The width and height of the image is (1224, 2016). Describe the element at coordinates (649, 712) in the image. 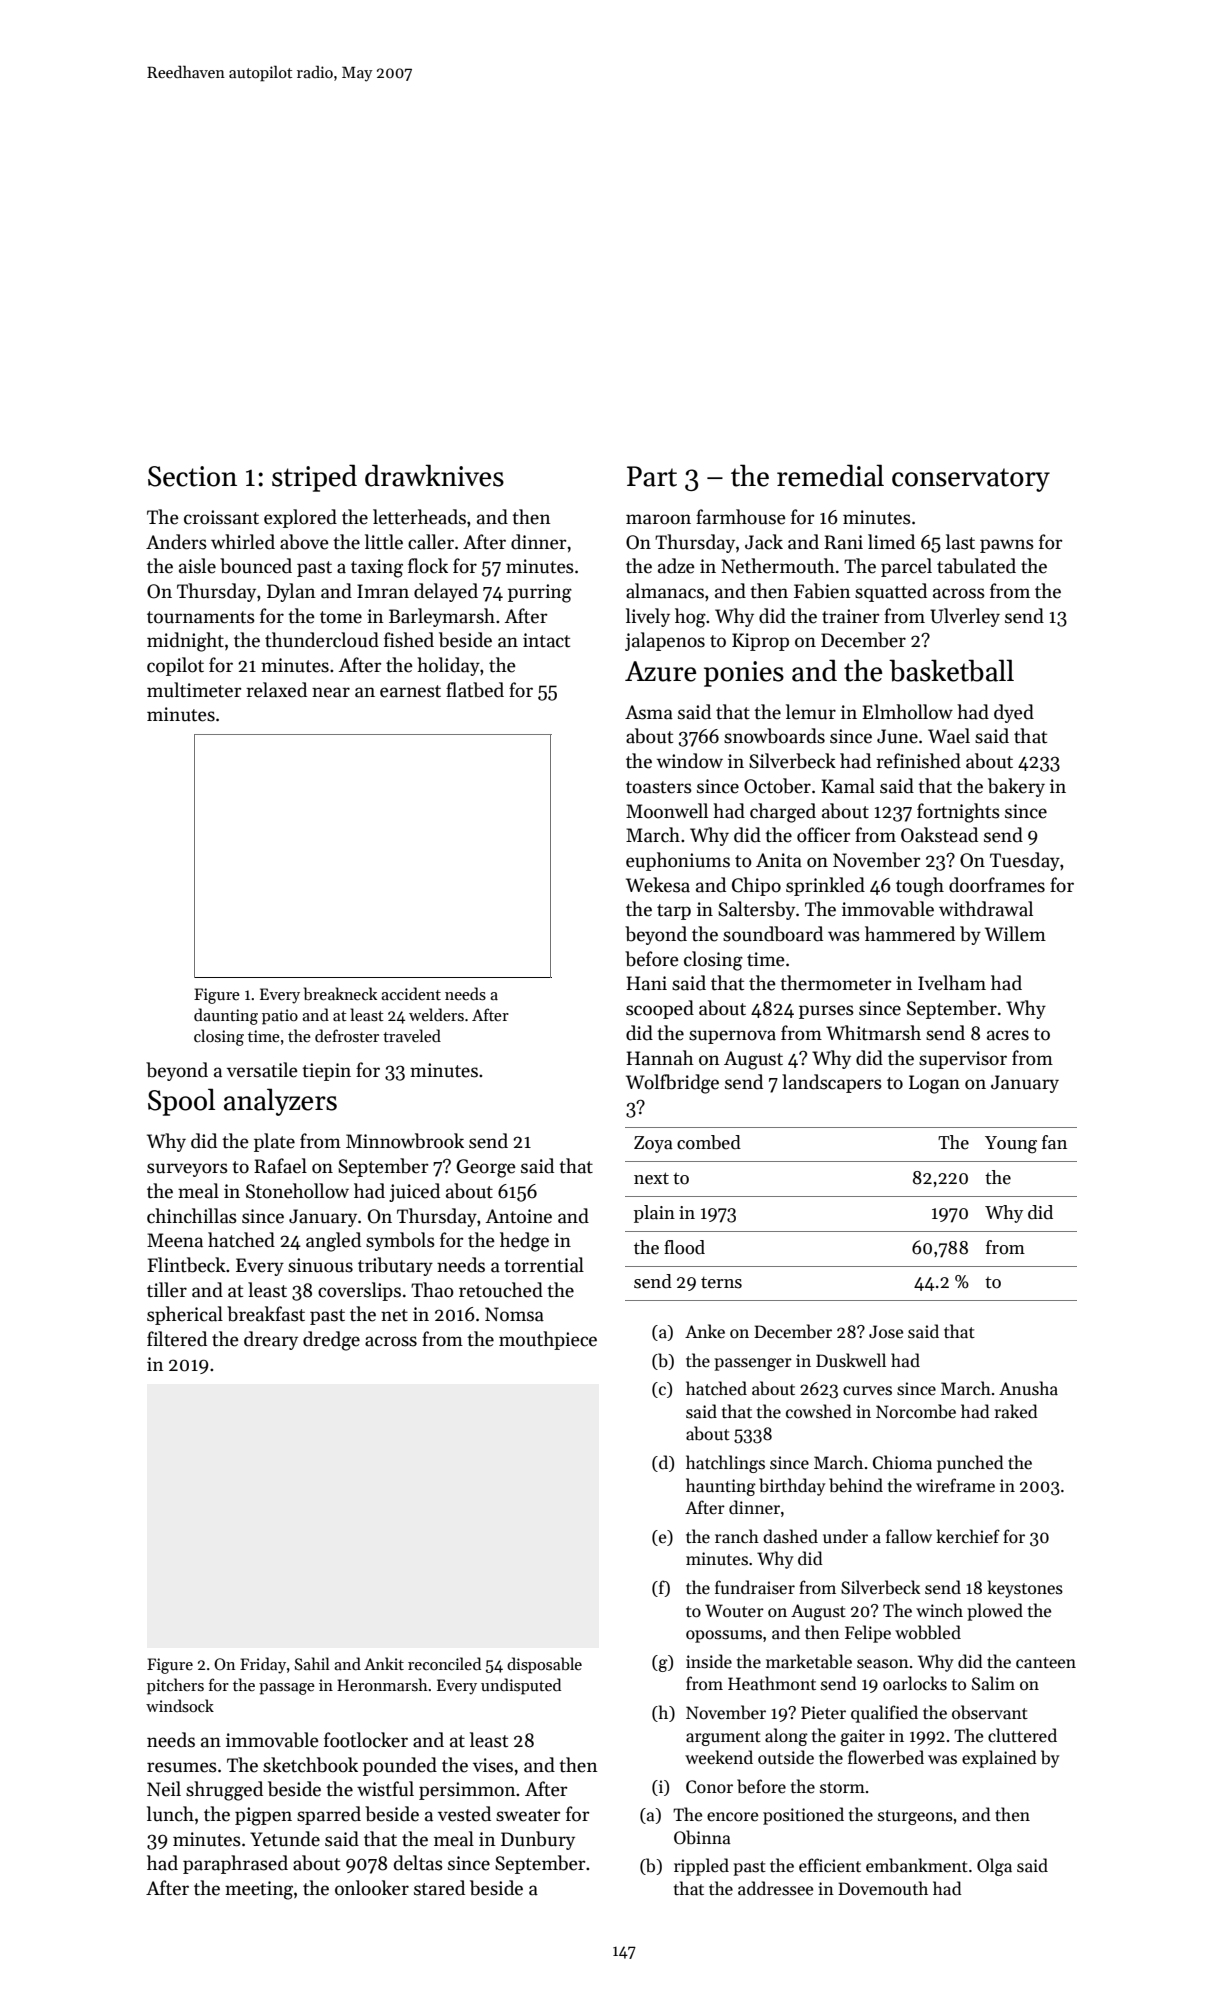

I see `Asma` at that location.
